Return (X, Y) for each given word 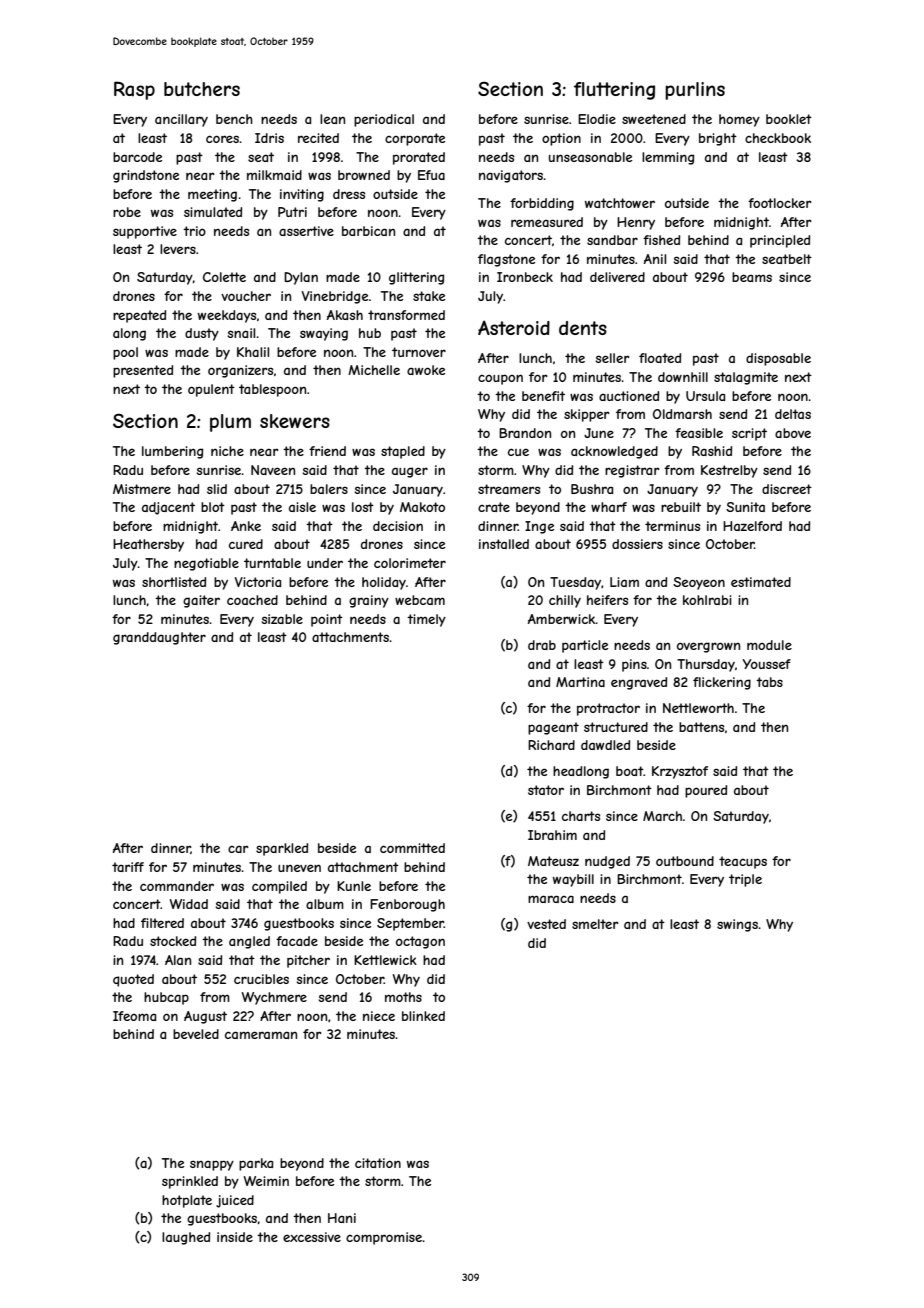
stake (429, 296)
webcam (420, 600)
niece (379, 1016)
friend (327, 451)
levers (178, 249)
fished (661, 240)
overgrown (708, 647)
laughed (186, 1238)
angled (249, 942)
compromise (384, 1238)
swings (737, 925)
